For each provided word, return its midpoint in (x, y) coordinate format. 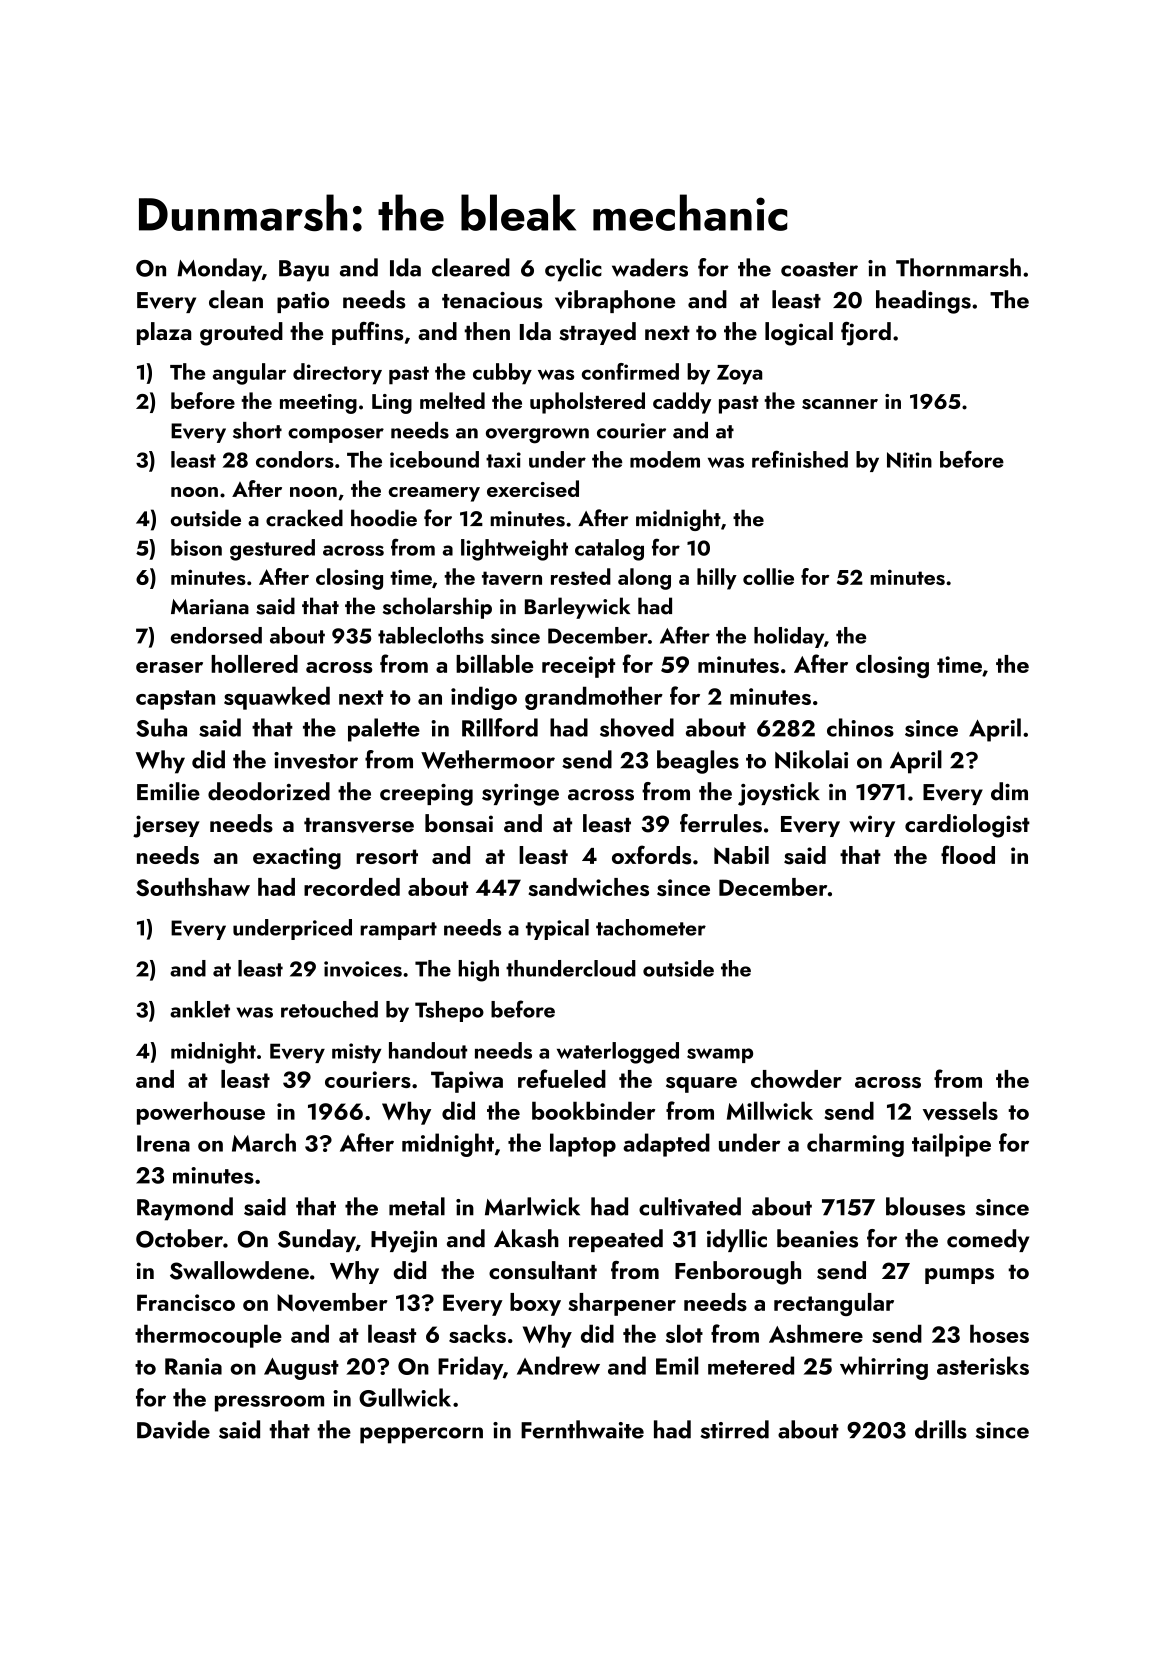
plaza (164, 333)
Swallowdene (239, 1270)
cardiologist (967, 826)
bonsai (459, 823)
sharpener (622, 1304)
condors (295, 459)
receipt (578, 667)
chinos (860, 727)
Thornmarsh (958, 267)
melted (452, 400)
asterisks (983, 1365)
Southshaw (193, 887)
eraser (169, 667)
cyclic (573, 270)
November (332, 1302)
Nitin (909, 460)
